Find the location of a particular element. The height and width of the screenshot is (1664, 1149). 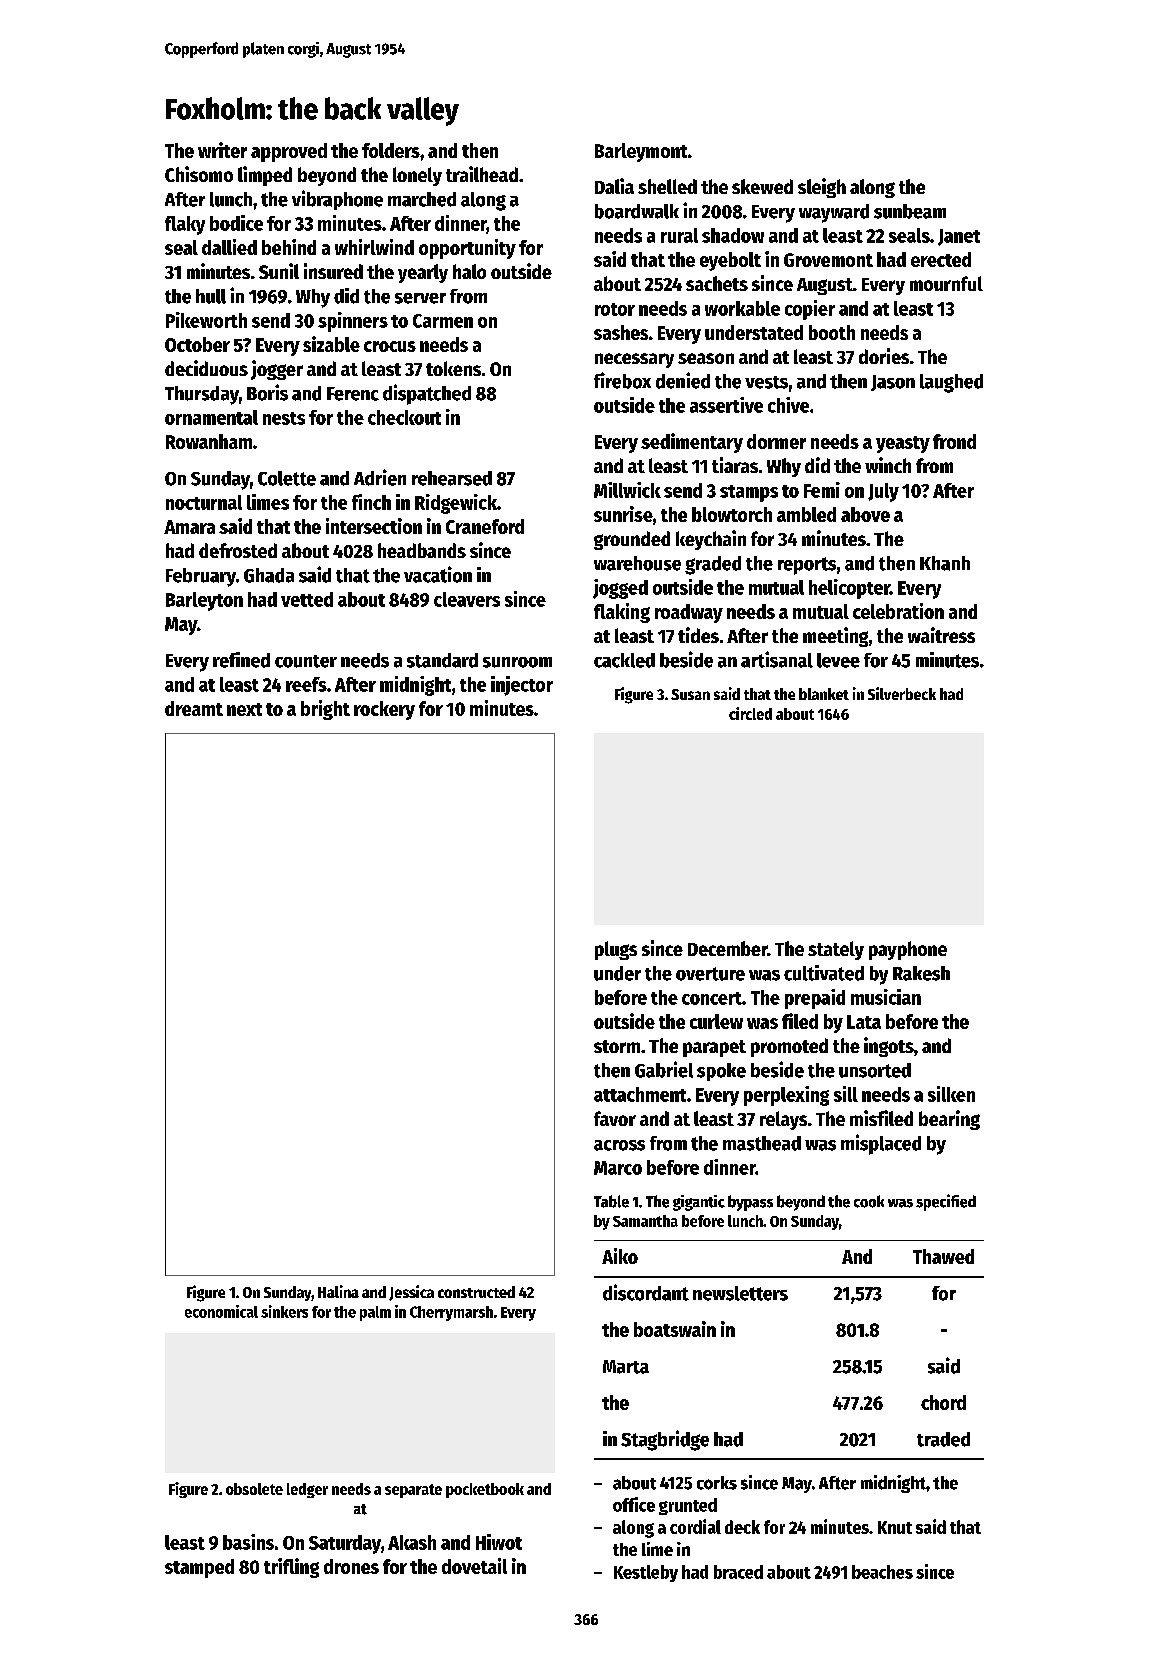

plugs is located at coordinates (616, 950).
